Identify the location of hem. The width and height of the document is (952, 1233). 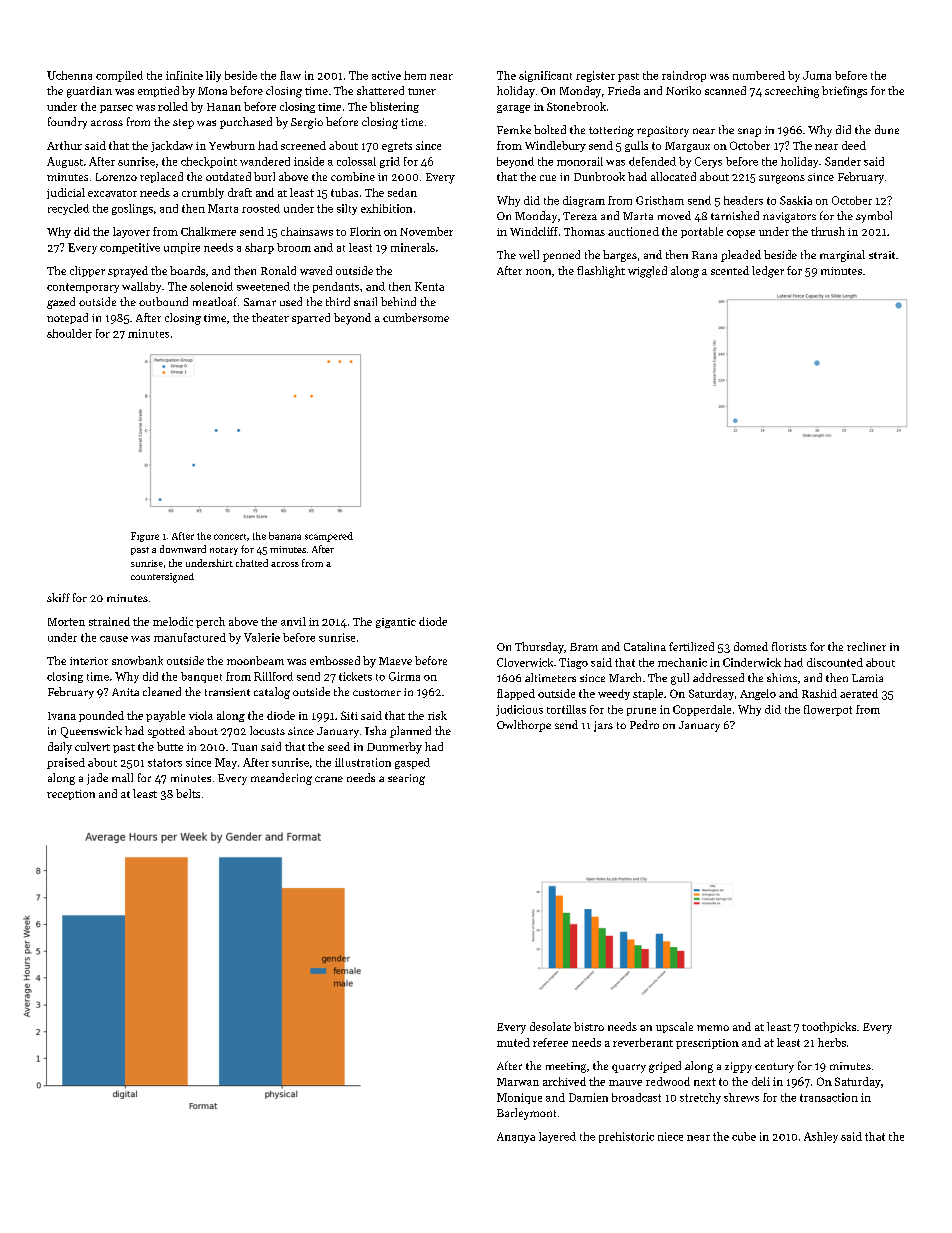
(415, 75).
